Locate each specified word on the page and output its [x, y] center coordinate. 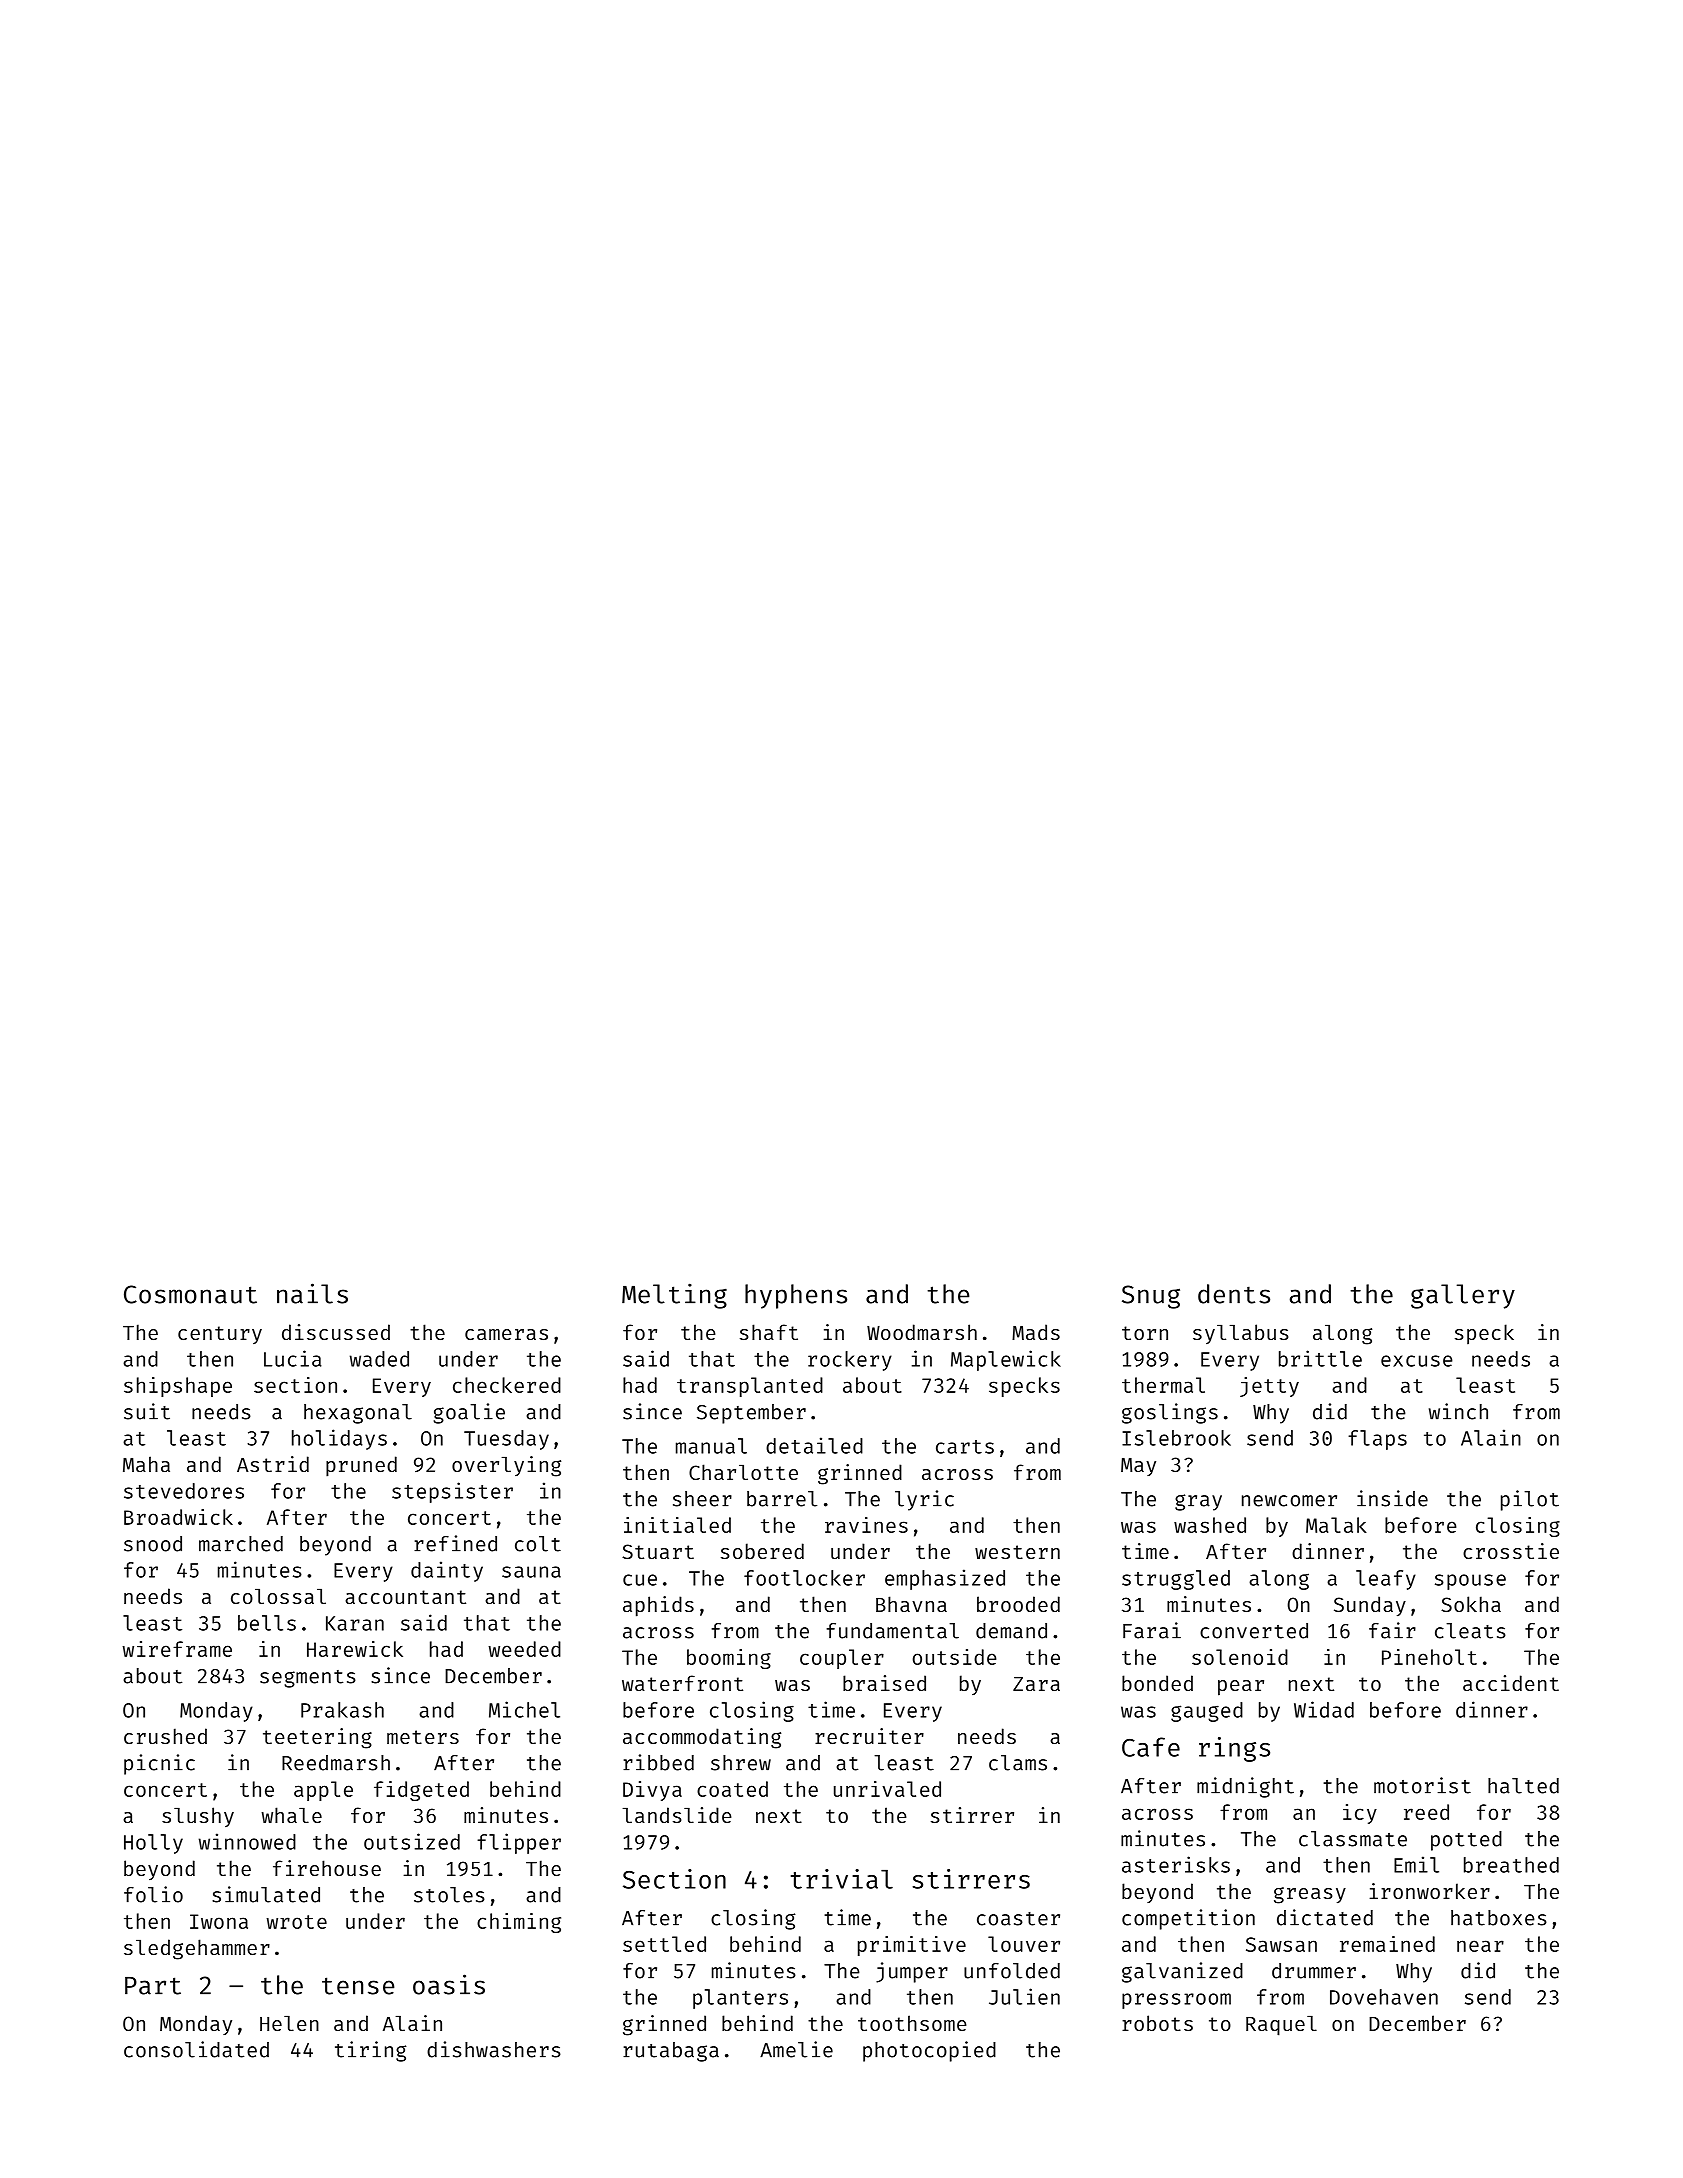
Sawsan [1281, 1944]
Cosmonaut [190, 1294]
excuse [1417, 1361]
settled [664, 1944]
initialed [677, 1525]
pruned [361, 1466]
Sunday [1370, 1606]
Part [153, 1986]
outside [954, 1657]
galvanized [1182, 1972]
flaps [1377, 1440]
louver [1024, 1944]
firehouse [327, 1868]
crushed [165, 1736]
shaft [769, 1332]
